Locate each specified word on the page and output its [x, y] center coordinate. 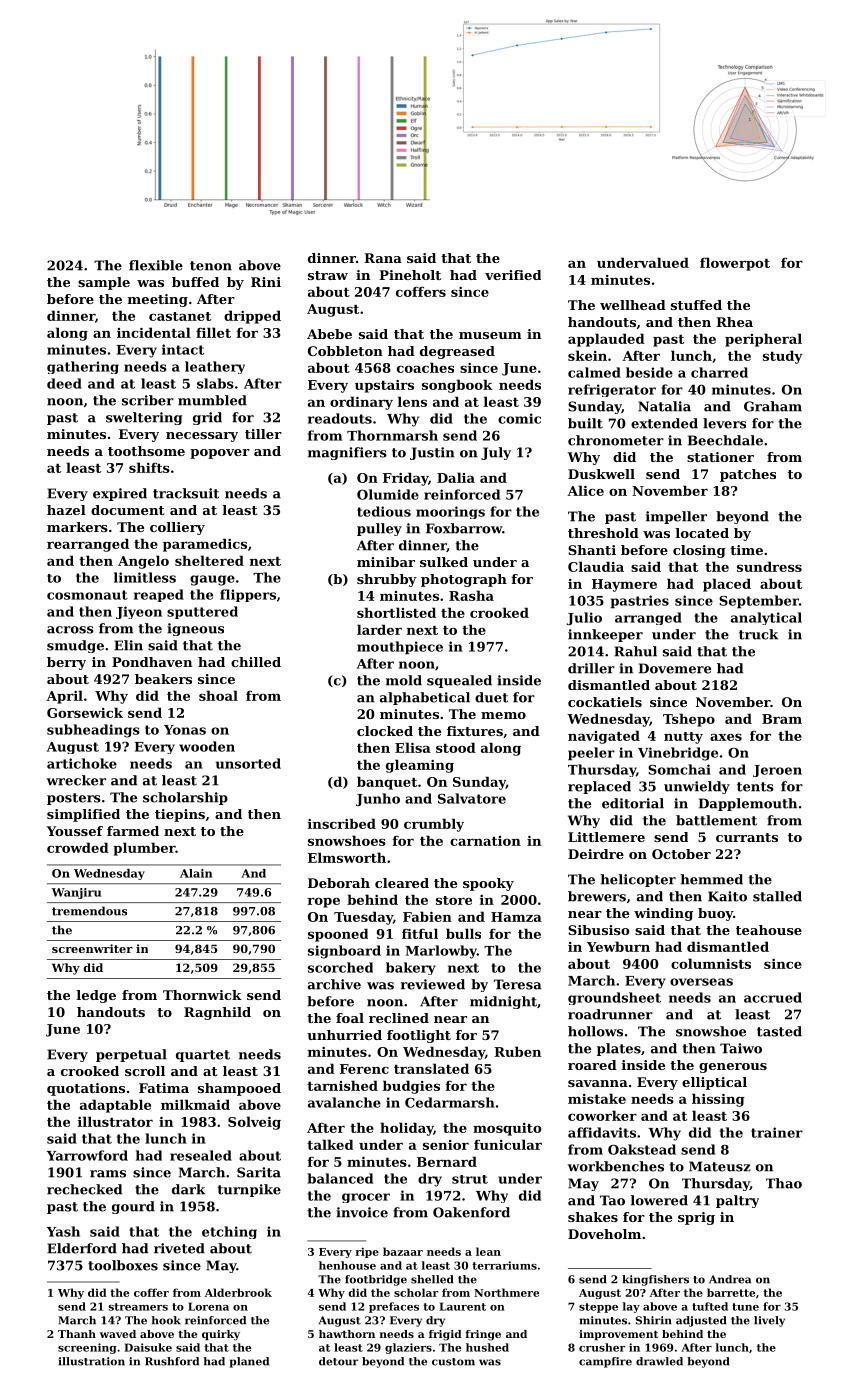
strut [470, 1179]
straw [328, 275]
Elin [128, 645]
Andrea [730, 1279]
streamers [138, 1307]
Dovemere [675, 668]
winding [663, 914]
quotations [86, 1089]
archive [334, 984]
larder [379, 629]
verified [513, 275]
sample [104, 283]
